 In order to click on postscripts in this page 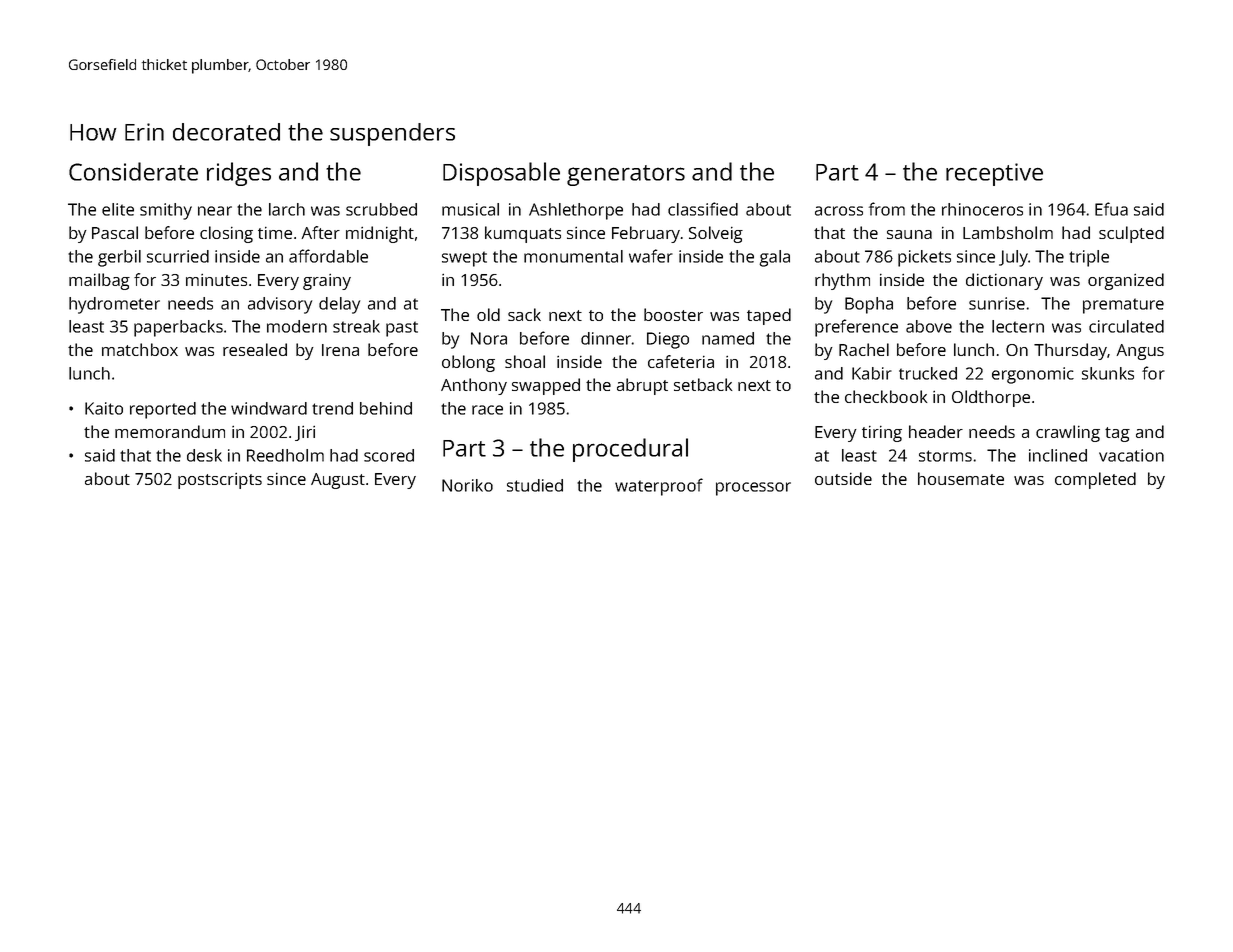, I will do `click(220, 481)`.
